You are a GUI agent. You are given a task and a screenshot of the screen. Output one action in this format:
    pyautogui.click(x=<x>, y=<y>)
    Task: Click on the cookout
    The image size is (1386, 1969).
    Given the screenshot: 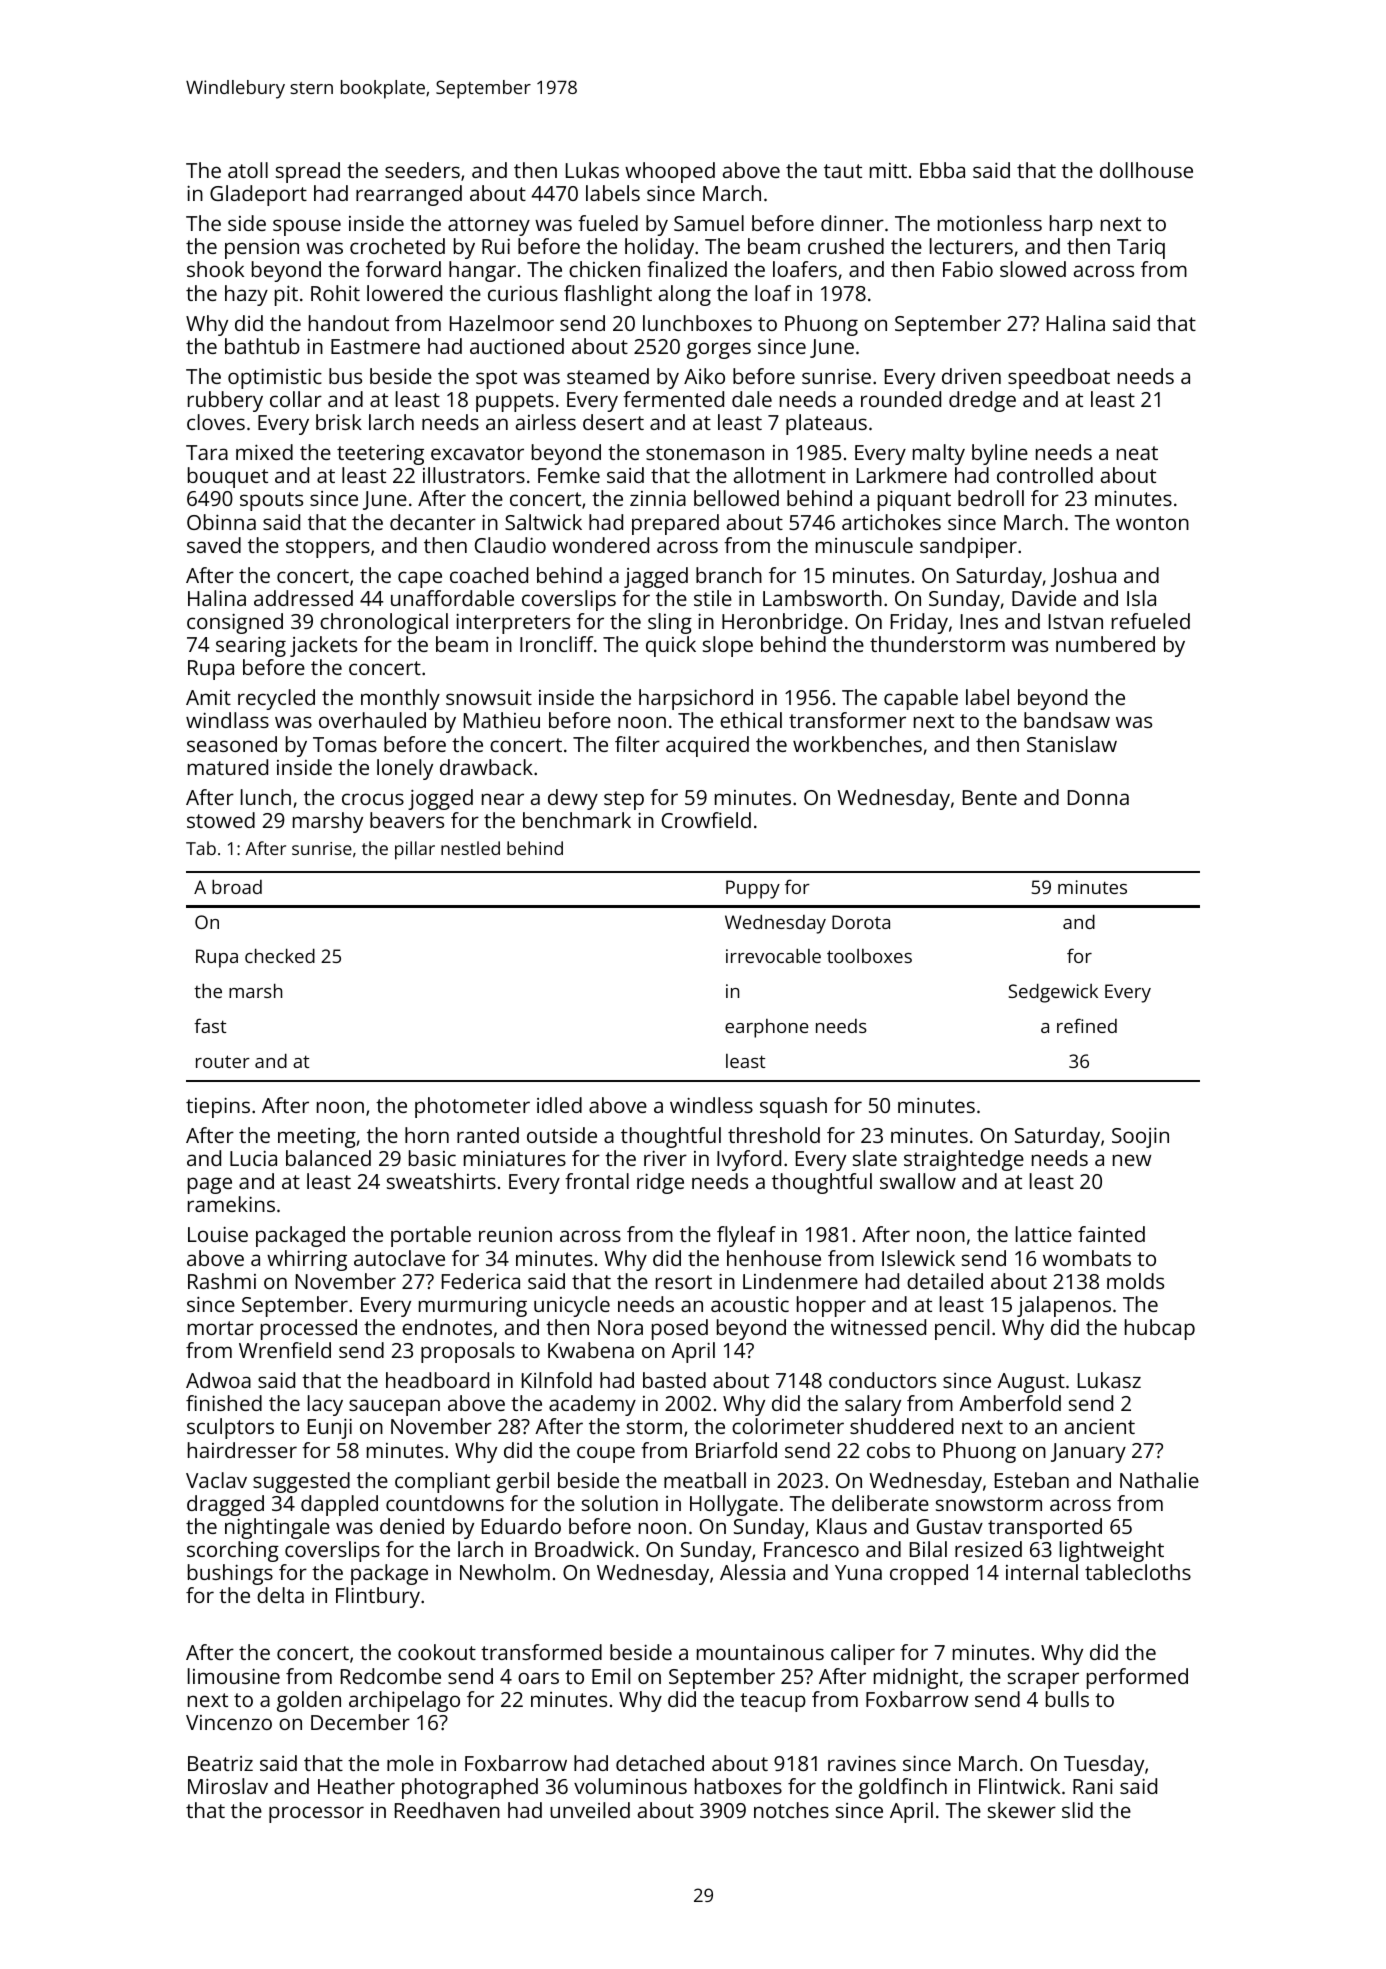 What is the action you would take?
    pyautogui.click(x=437, y=1652)
